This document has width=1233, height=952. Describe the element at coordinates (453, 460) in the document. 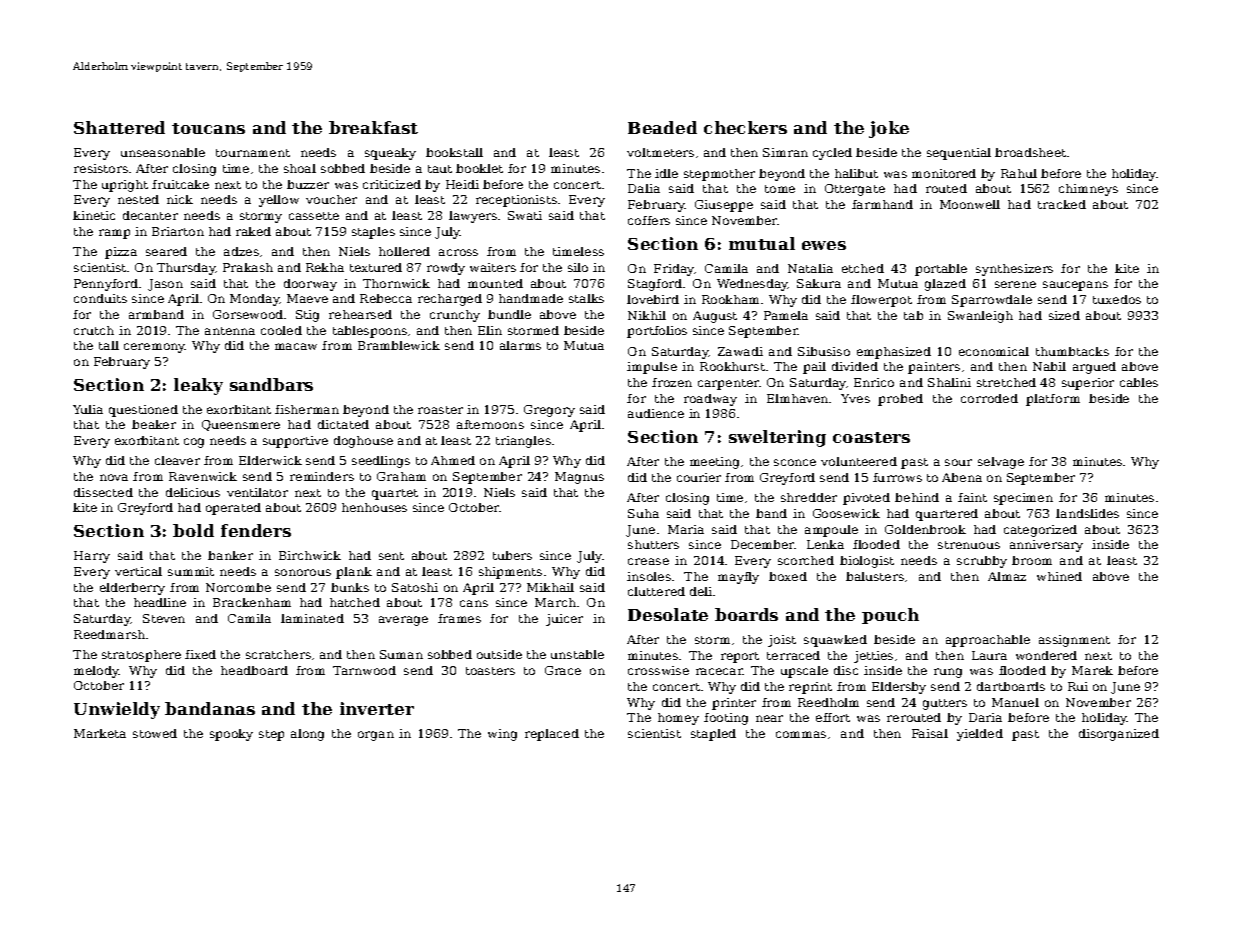

I see `Ahmed` at that location.
